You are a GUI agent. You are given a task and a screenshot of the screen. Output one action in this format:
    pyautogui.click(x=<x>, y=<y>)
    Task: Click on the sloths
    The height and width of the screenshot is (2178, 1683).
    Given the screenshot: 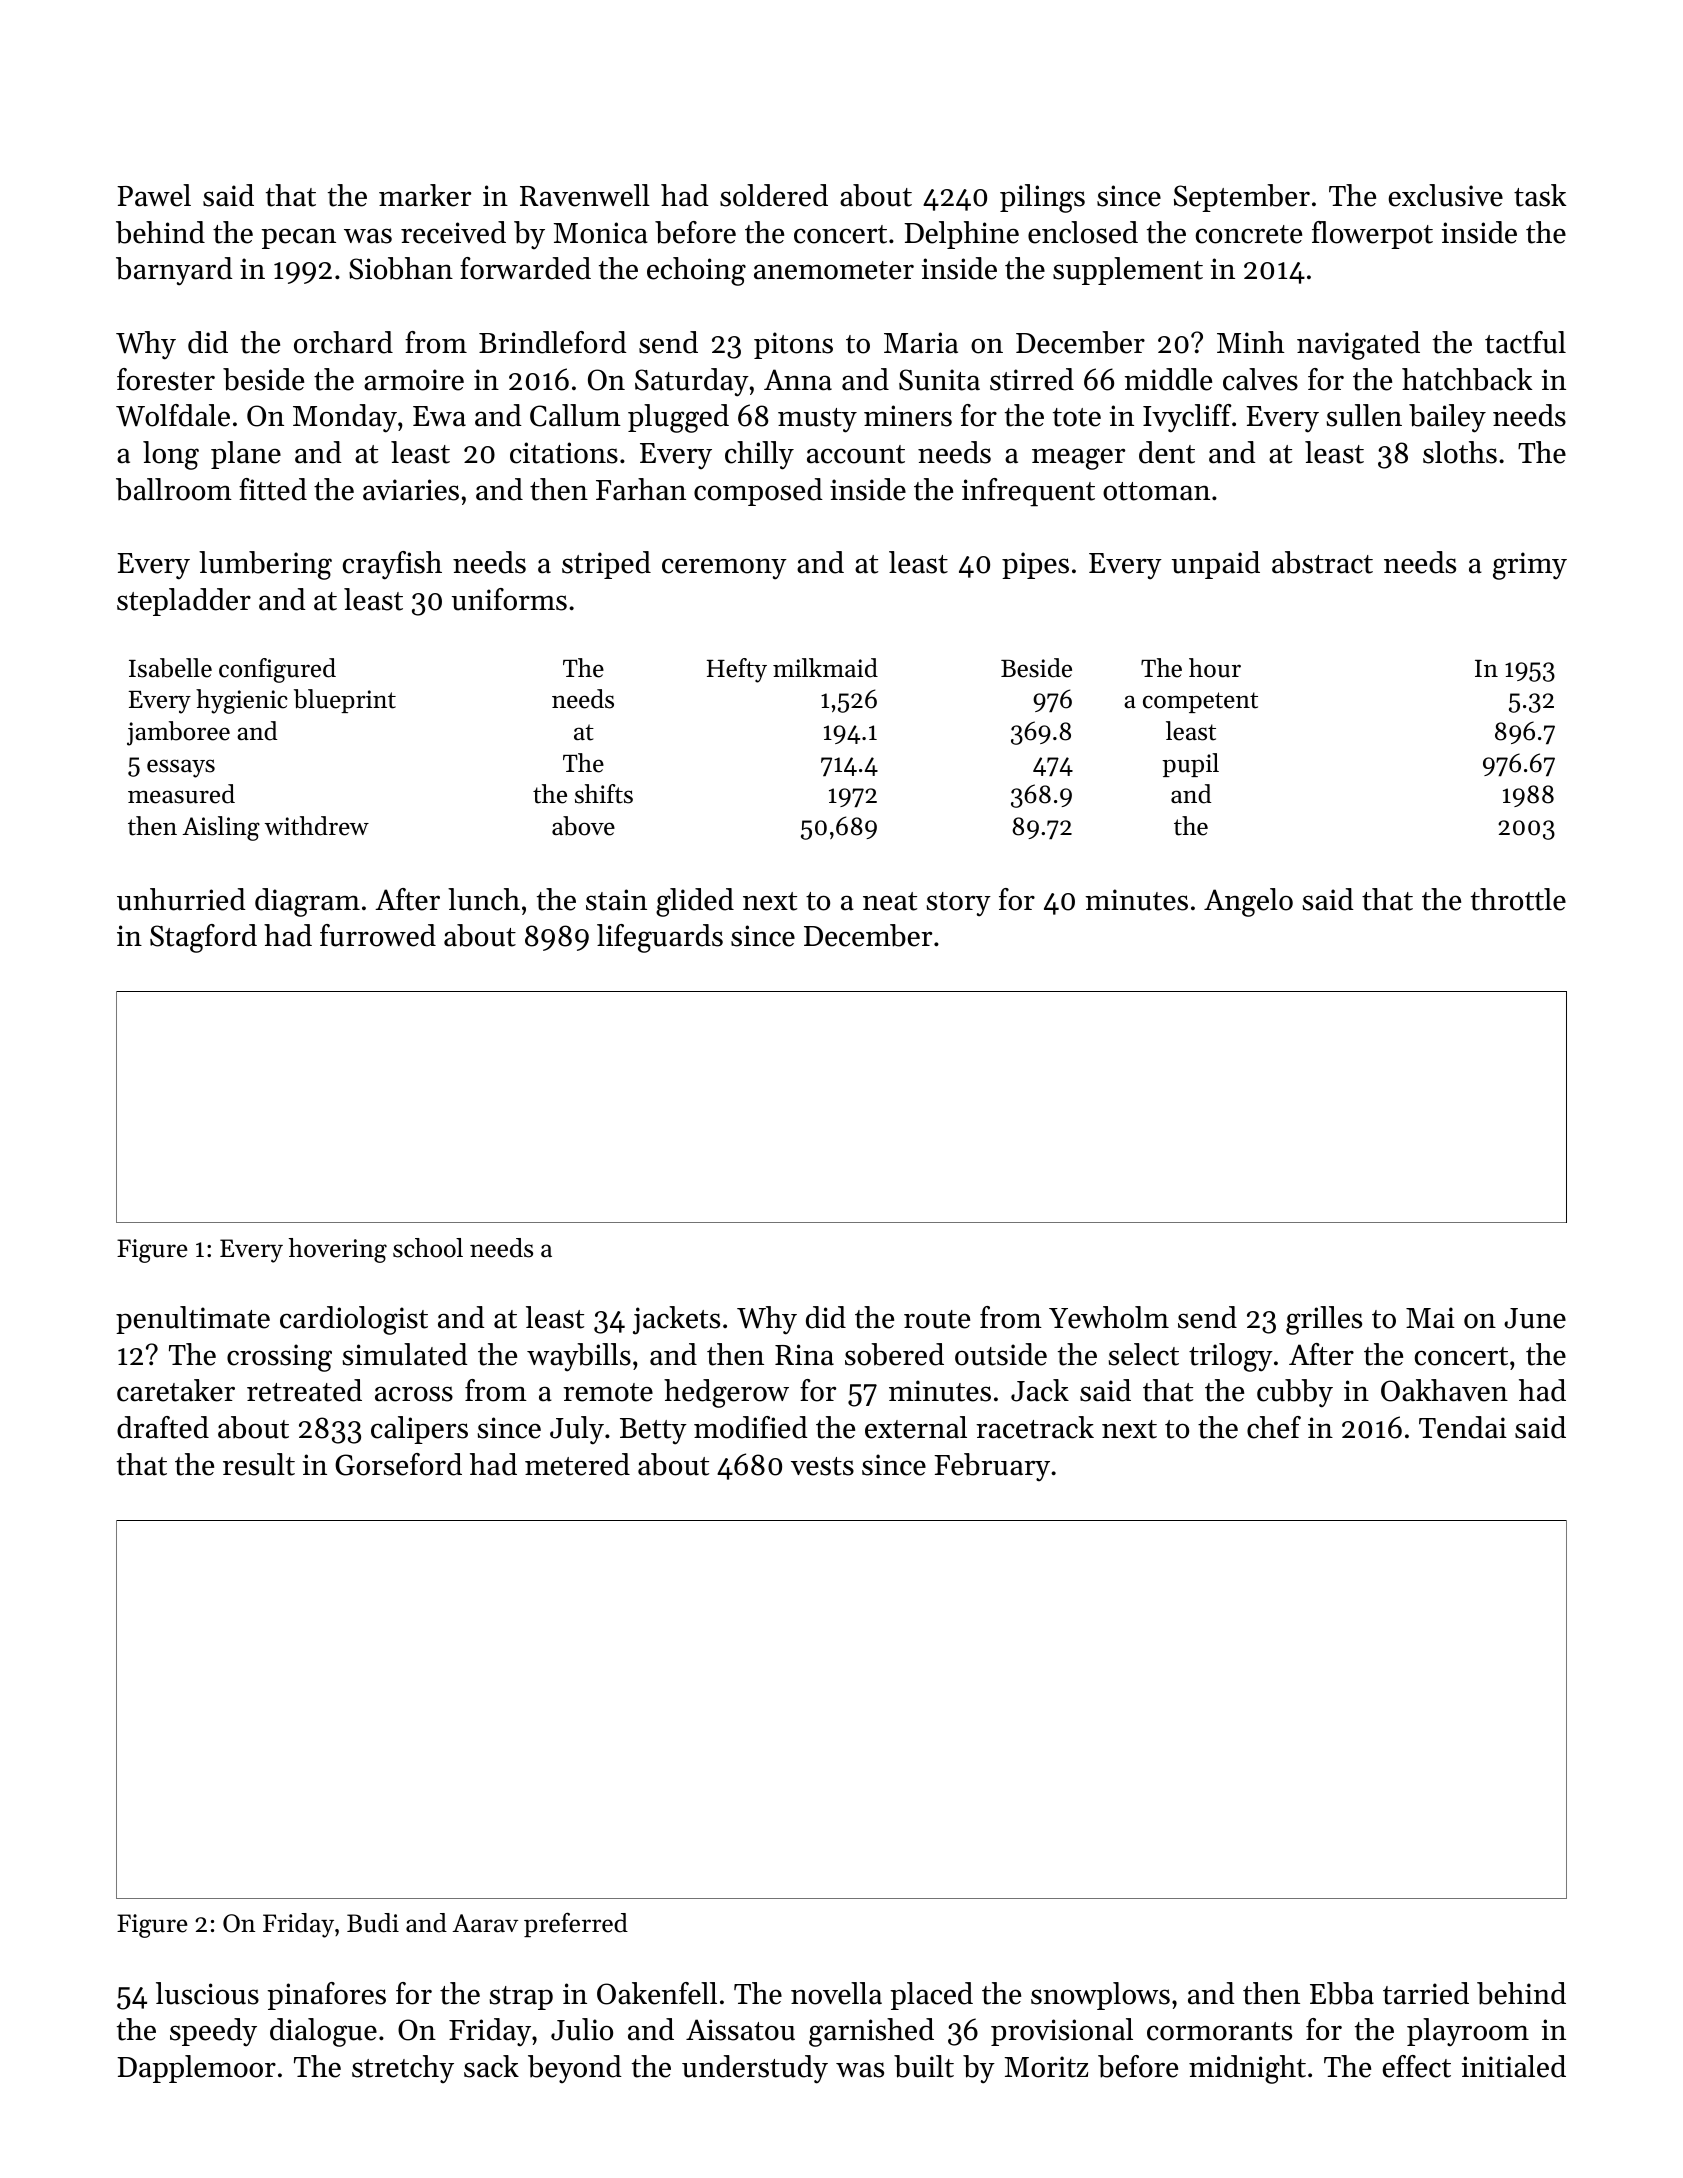 What is the action you would take?
    pyautogui.click(x=1460, y=452)
